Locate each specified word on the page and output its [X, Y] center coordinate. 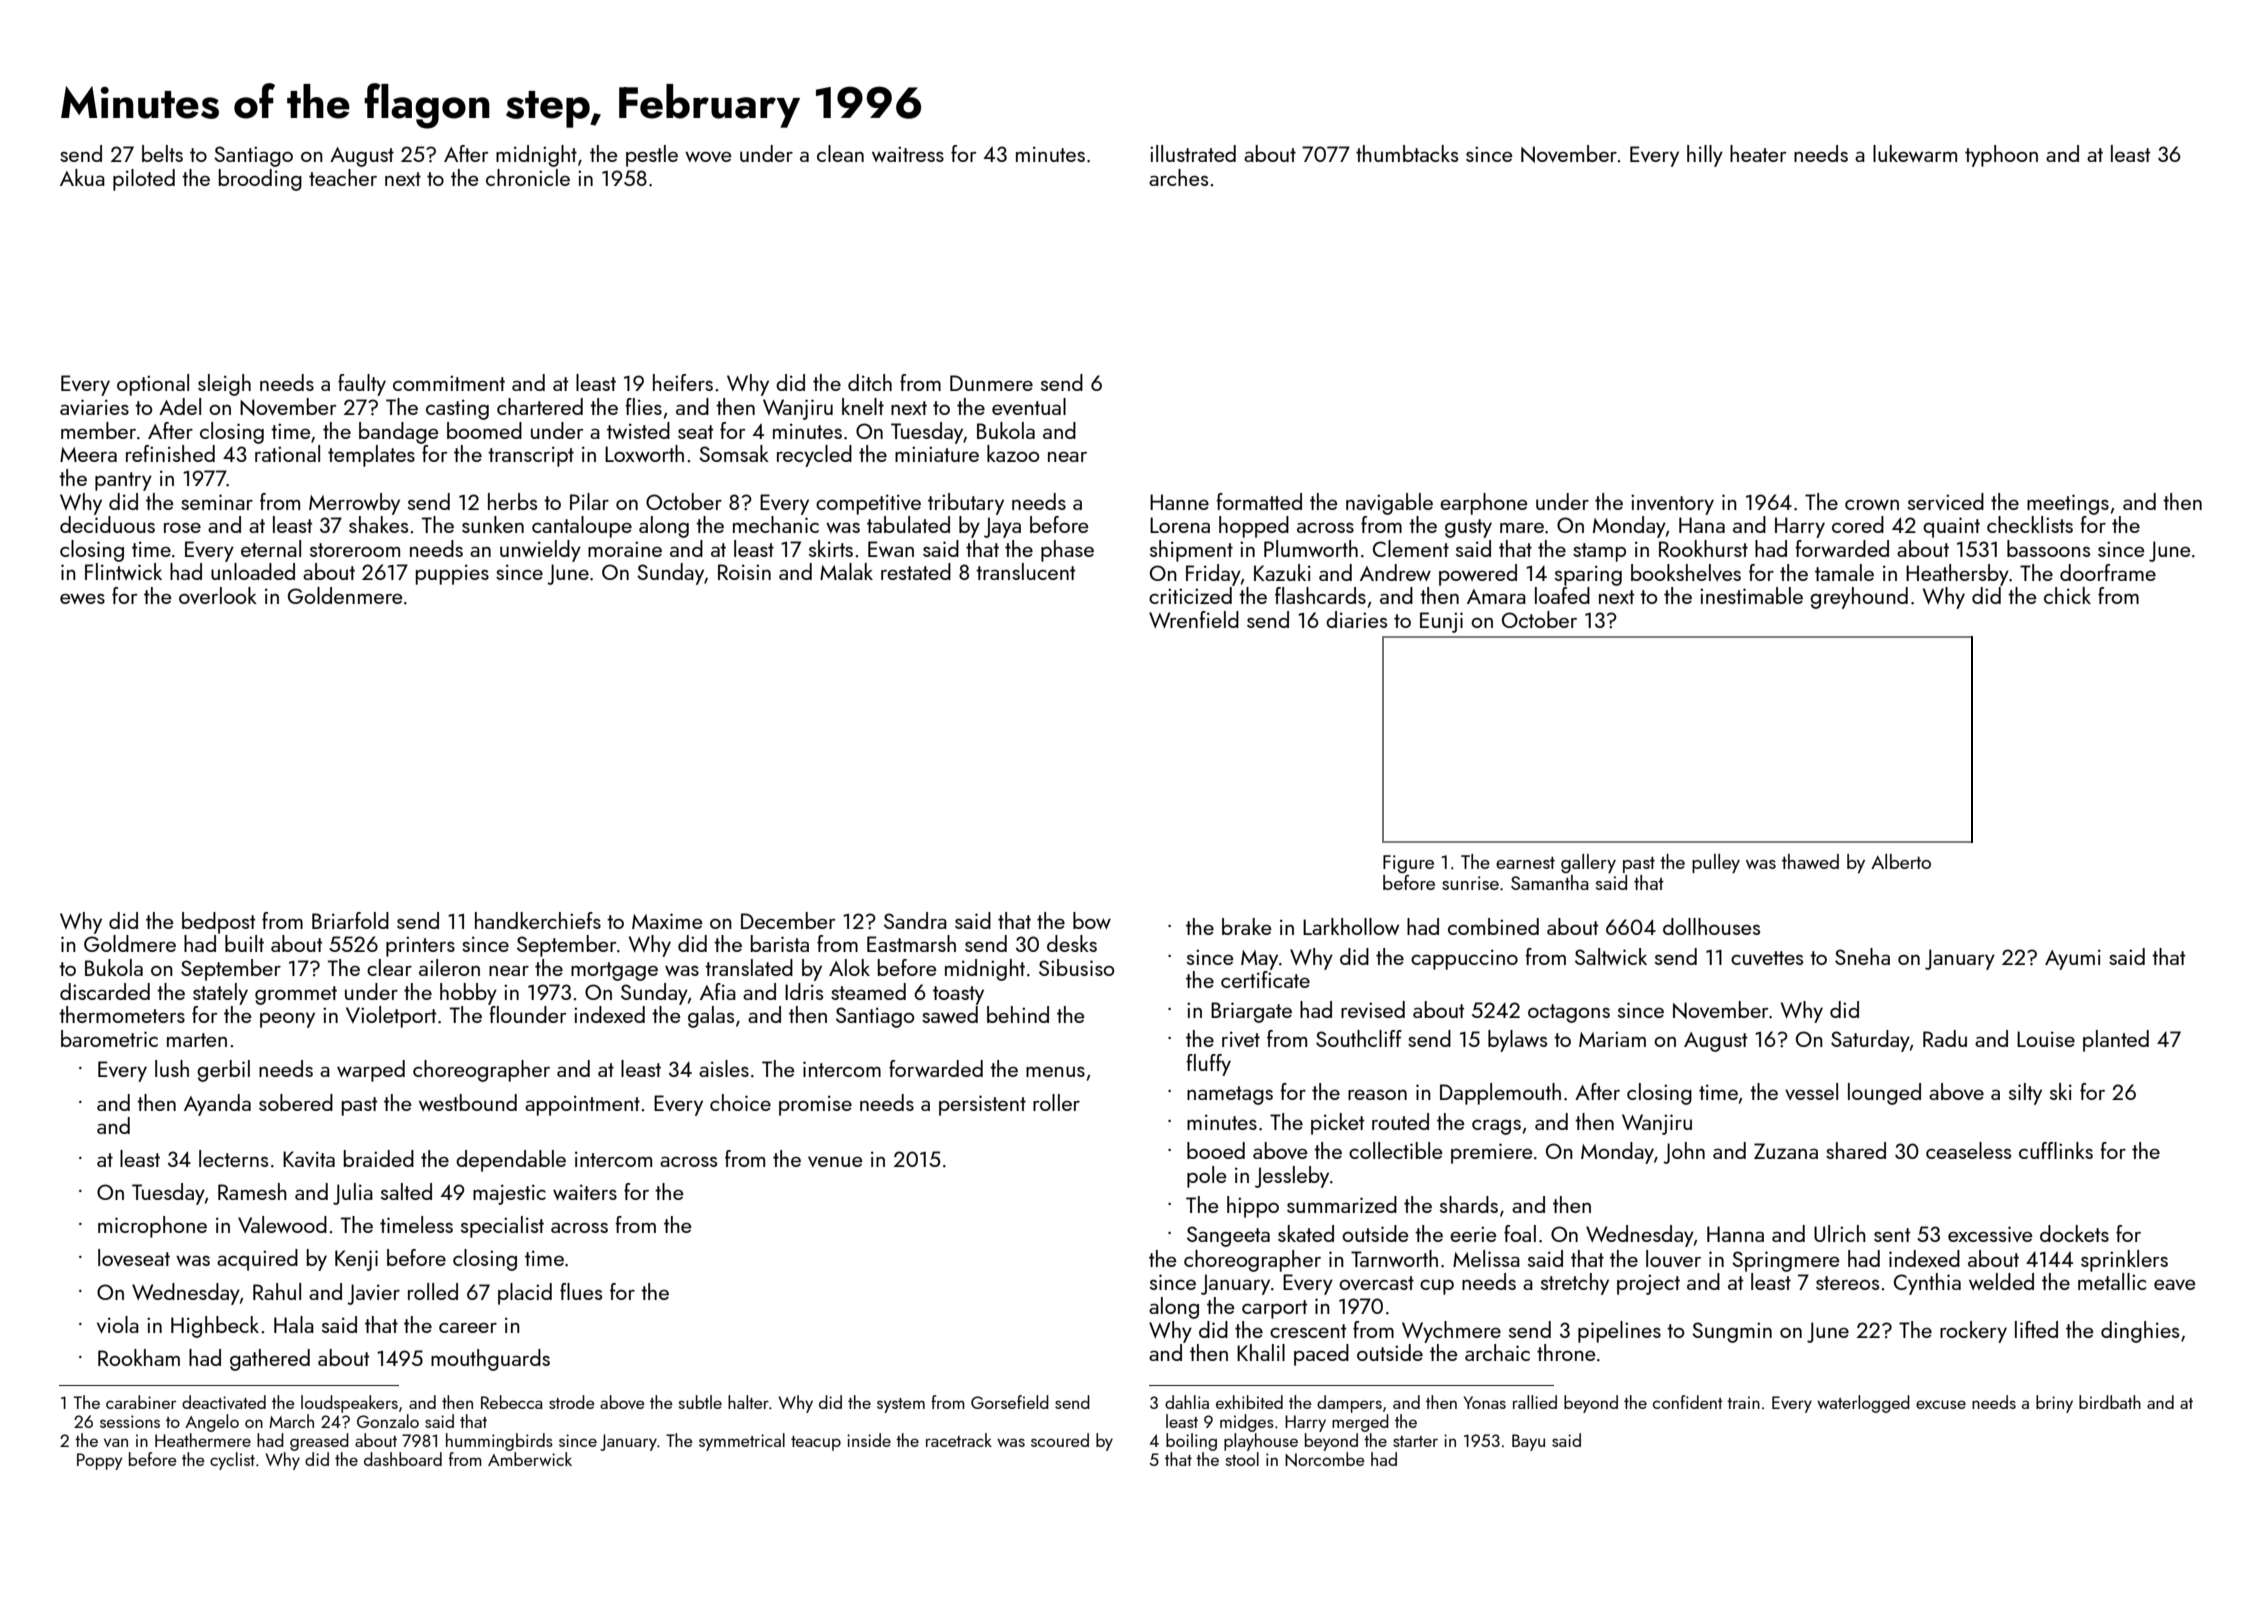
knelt [863, 406]
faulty [362, 385]
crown [1872, 504]
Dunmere [991, 383]
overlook [218, 595]
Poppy [99, 1461]
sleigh [224, 385]
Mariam [1612, 1039]
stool [1242, 1459]
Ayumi [2073, 959]
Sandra [915, 920]
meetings [2068, 504]
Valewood [282, 1224]
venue [835, 1161]
